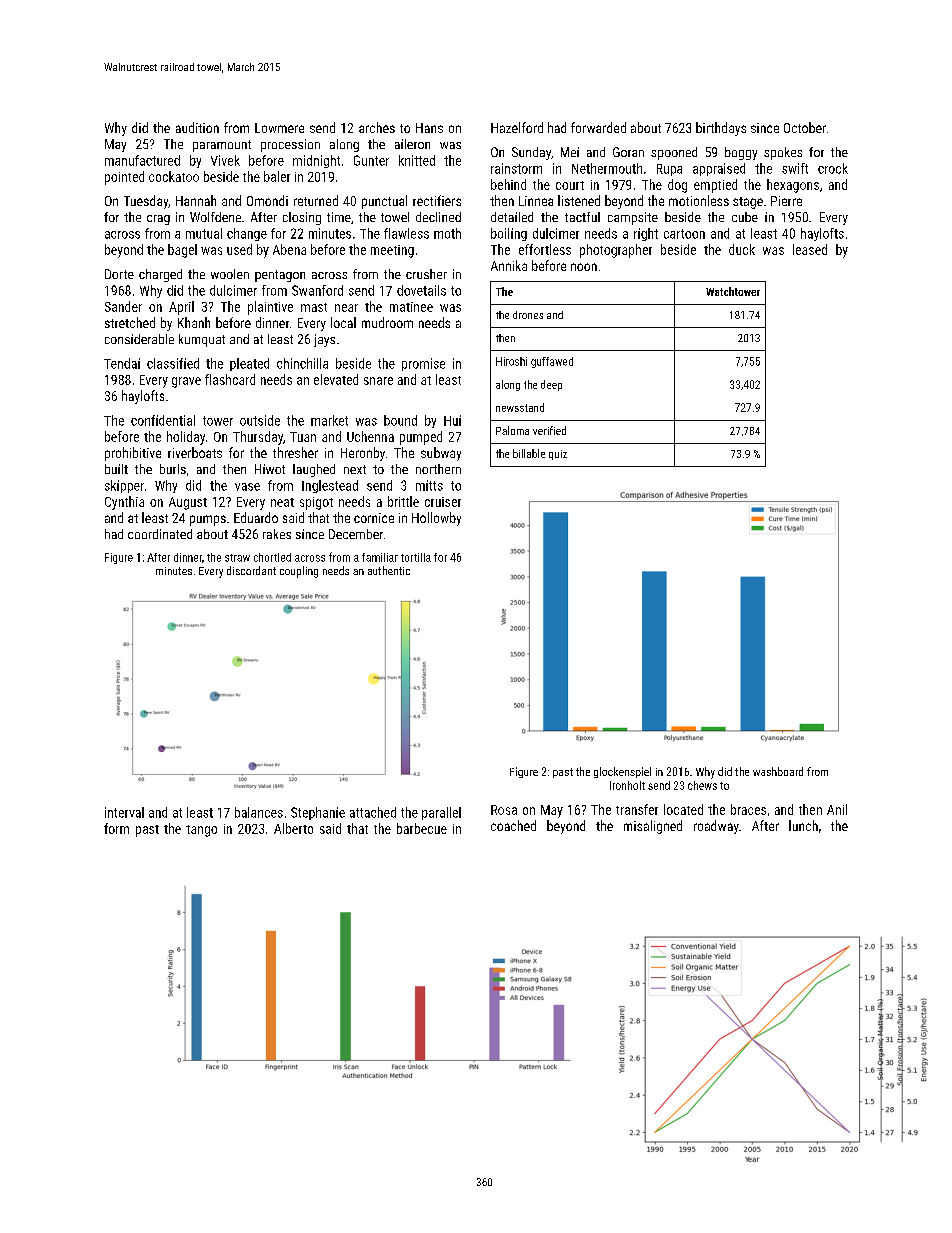  What do you see at coordinates (317, 290) in the screenshot?
I see `Swanford` at bounding box center [317, 290].
